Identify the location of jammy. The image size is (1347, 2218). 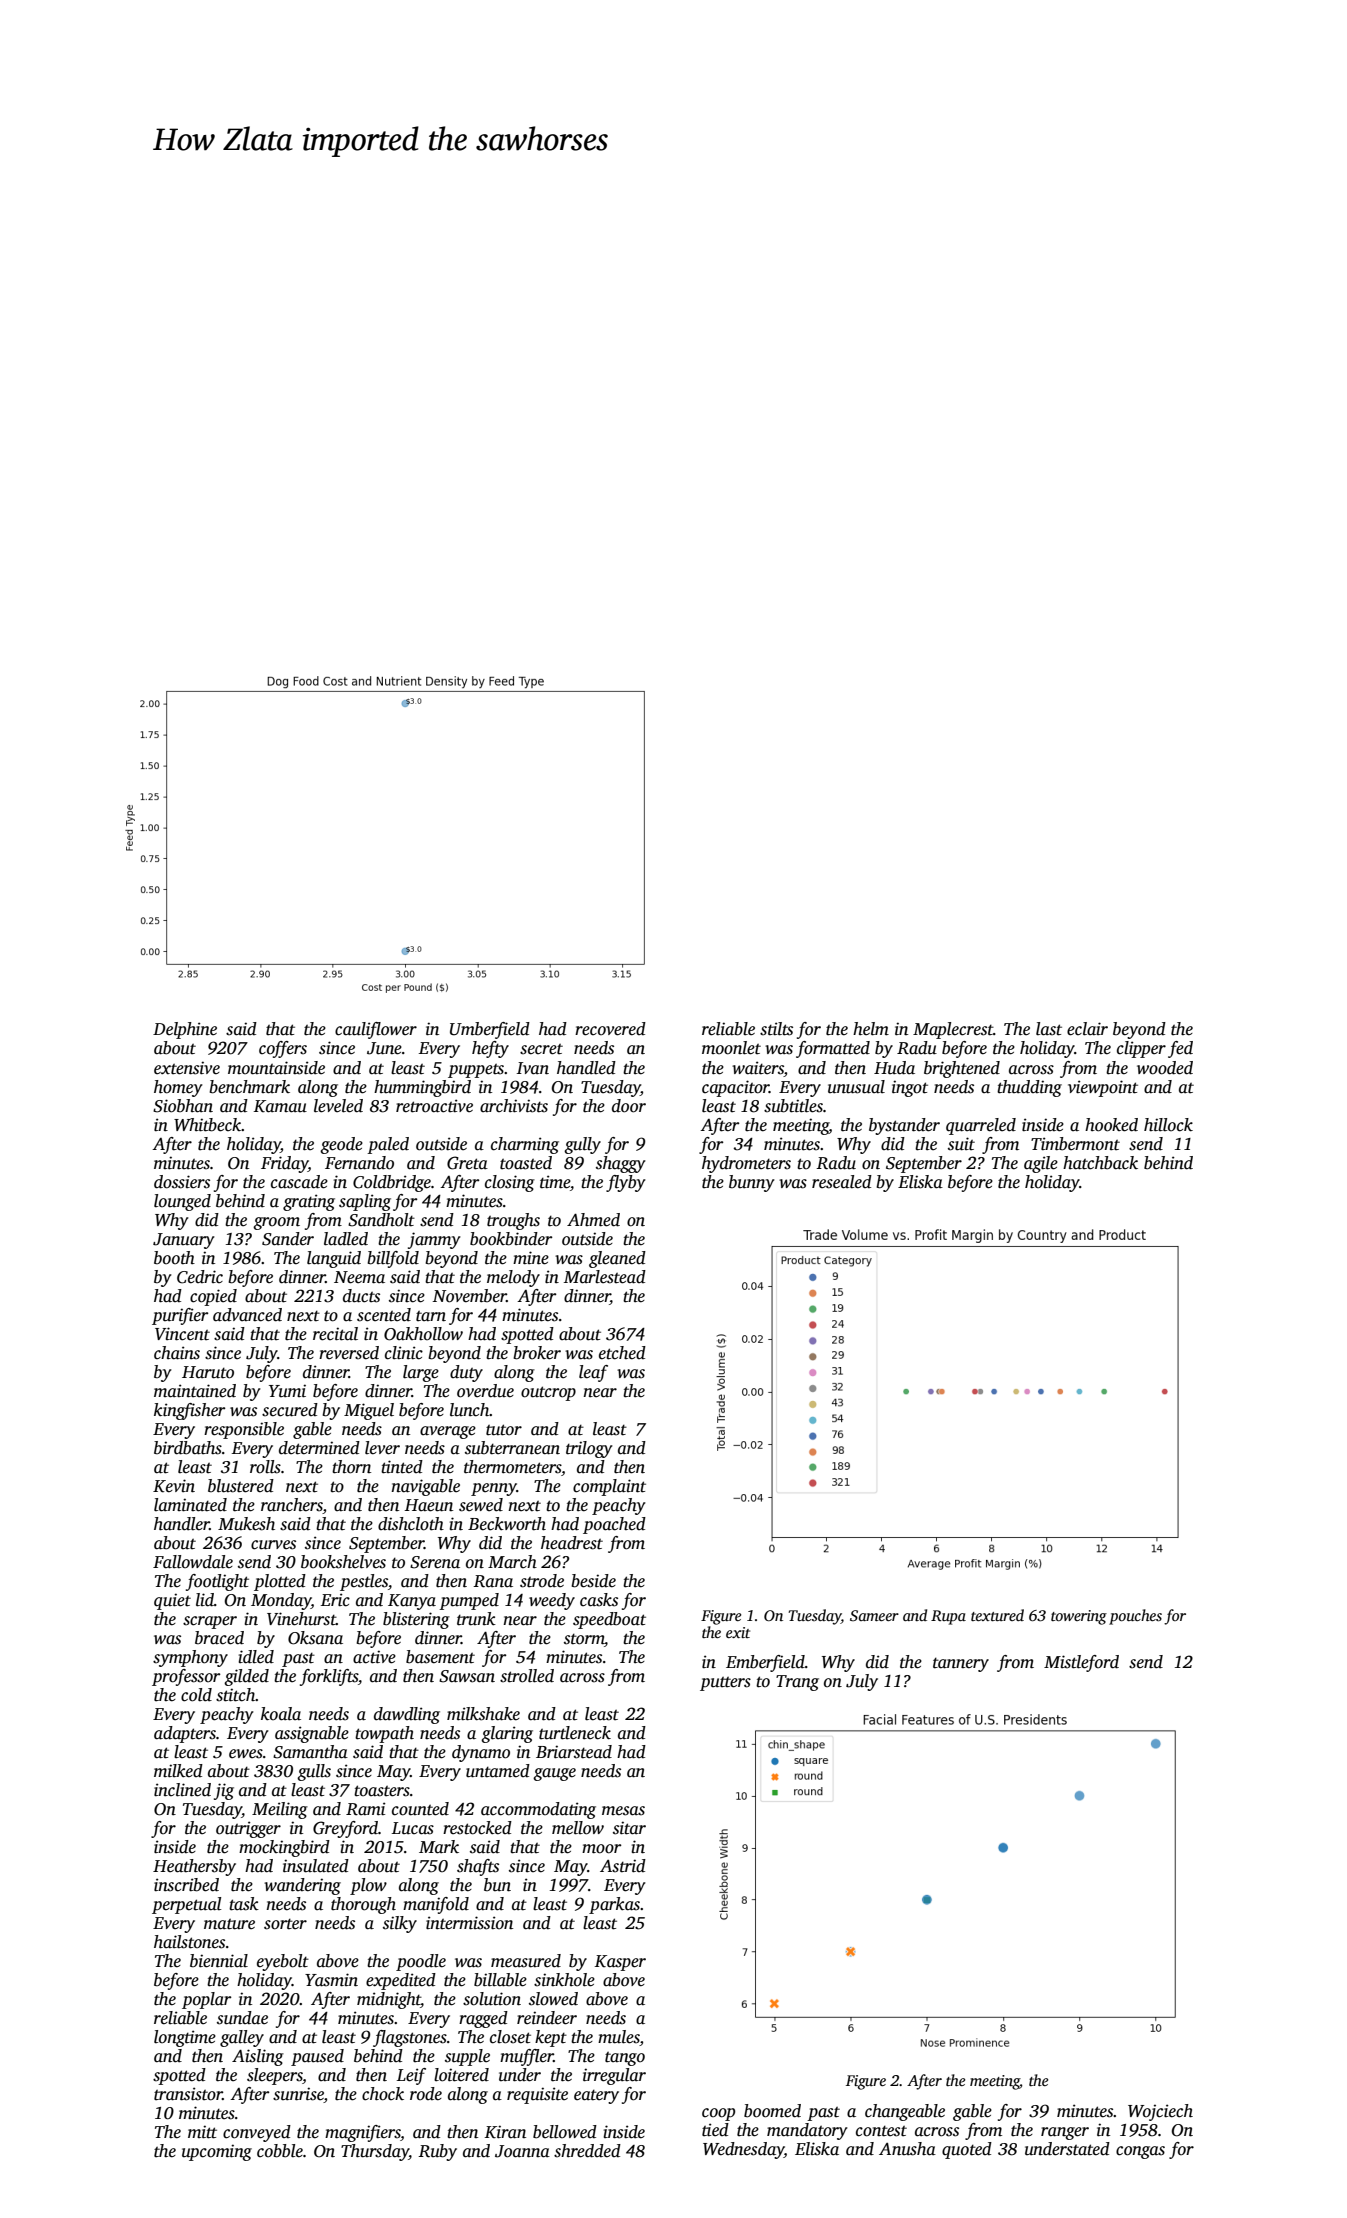
(434, 1240).
